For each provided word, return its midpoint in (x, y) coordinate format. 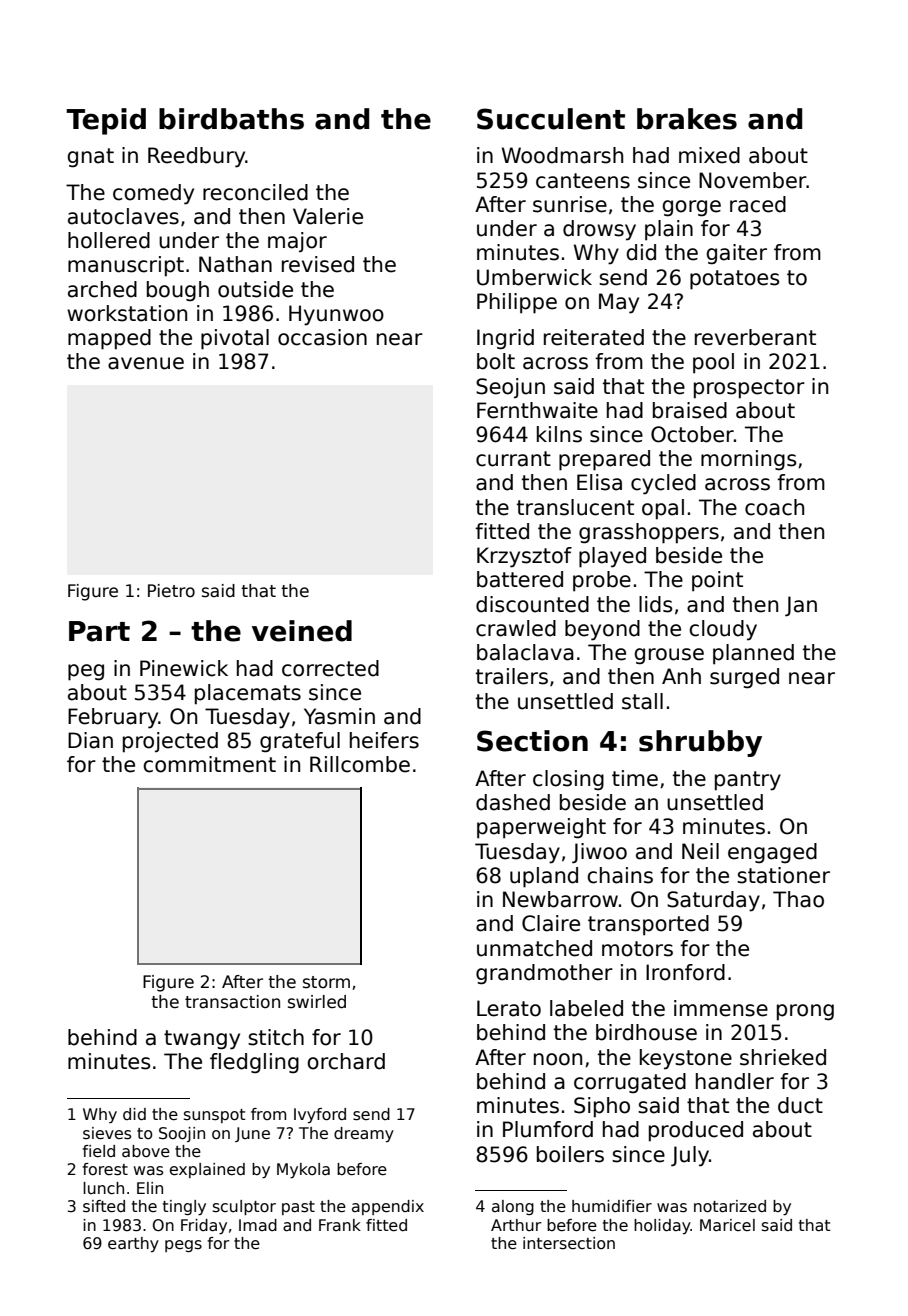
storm (326, 982)
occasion (322, 337)
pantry (748, 781)
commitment (209, 764)
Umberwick (534, 277)
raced (758, 204)
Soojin (182, 1134)
